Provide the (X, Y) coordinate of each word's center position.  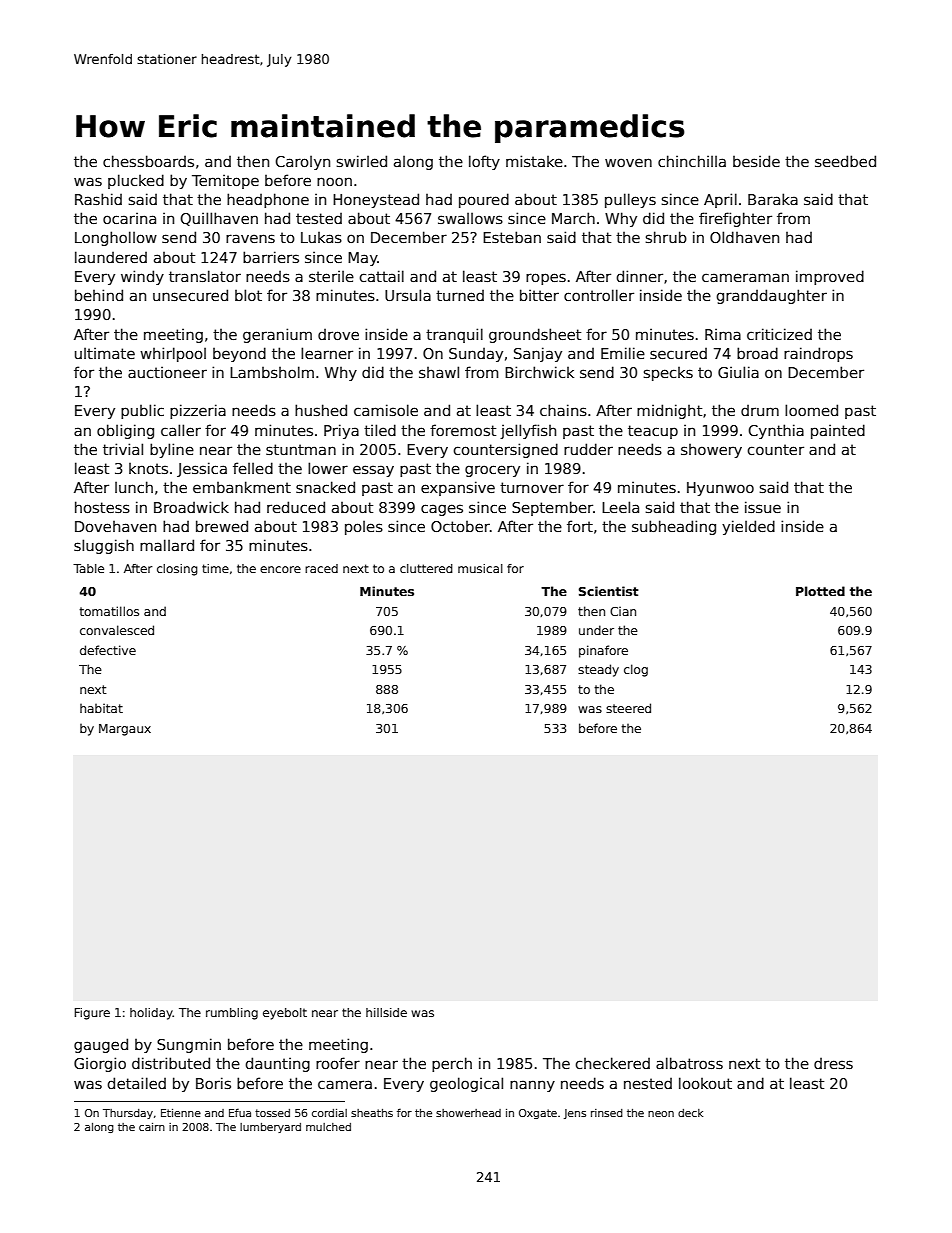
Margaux (125, 730)
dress (833, 1063)
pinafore (603, 651)
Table (88, 568)
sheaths (372, 1113)
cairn (152, 1127)
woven (628, 162)
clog (636, 670)
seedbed (845, 161)
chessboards (148, 161)
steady (598, 670)
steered (628, 708)
